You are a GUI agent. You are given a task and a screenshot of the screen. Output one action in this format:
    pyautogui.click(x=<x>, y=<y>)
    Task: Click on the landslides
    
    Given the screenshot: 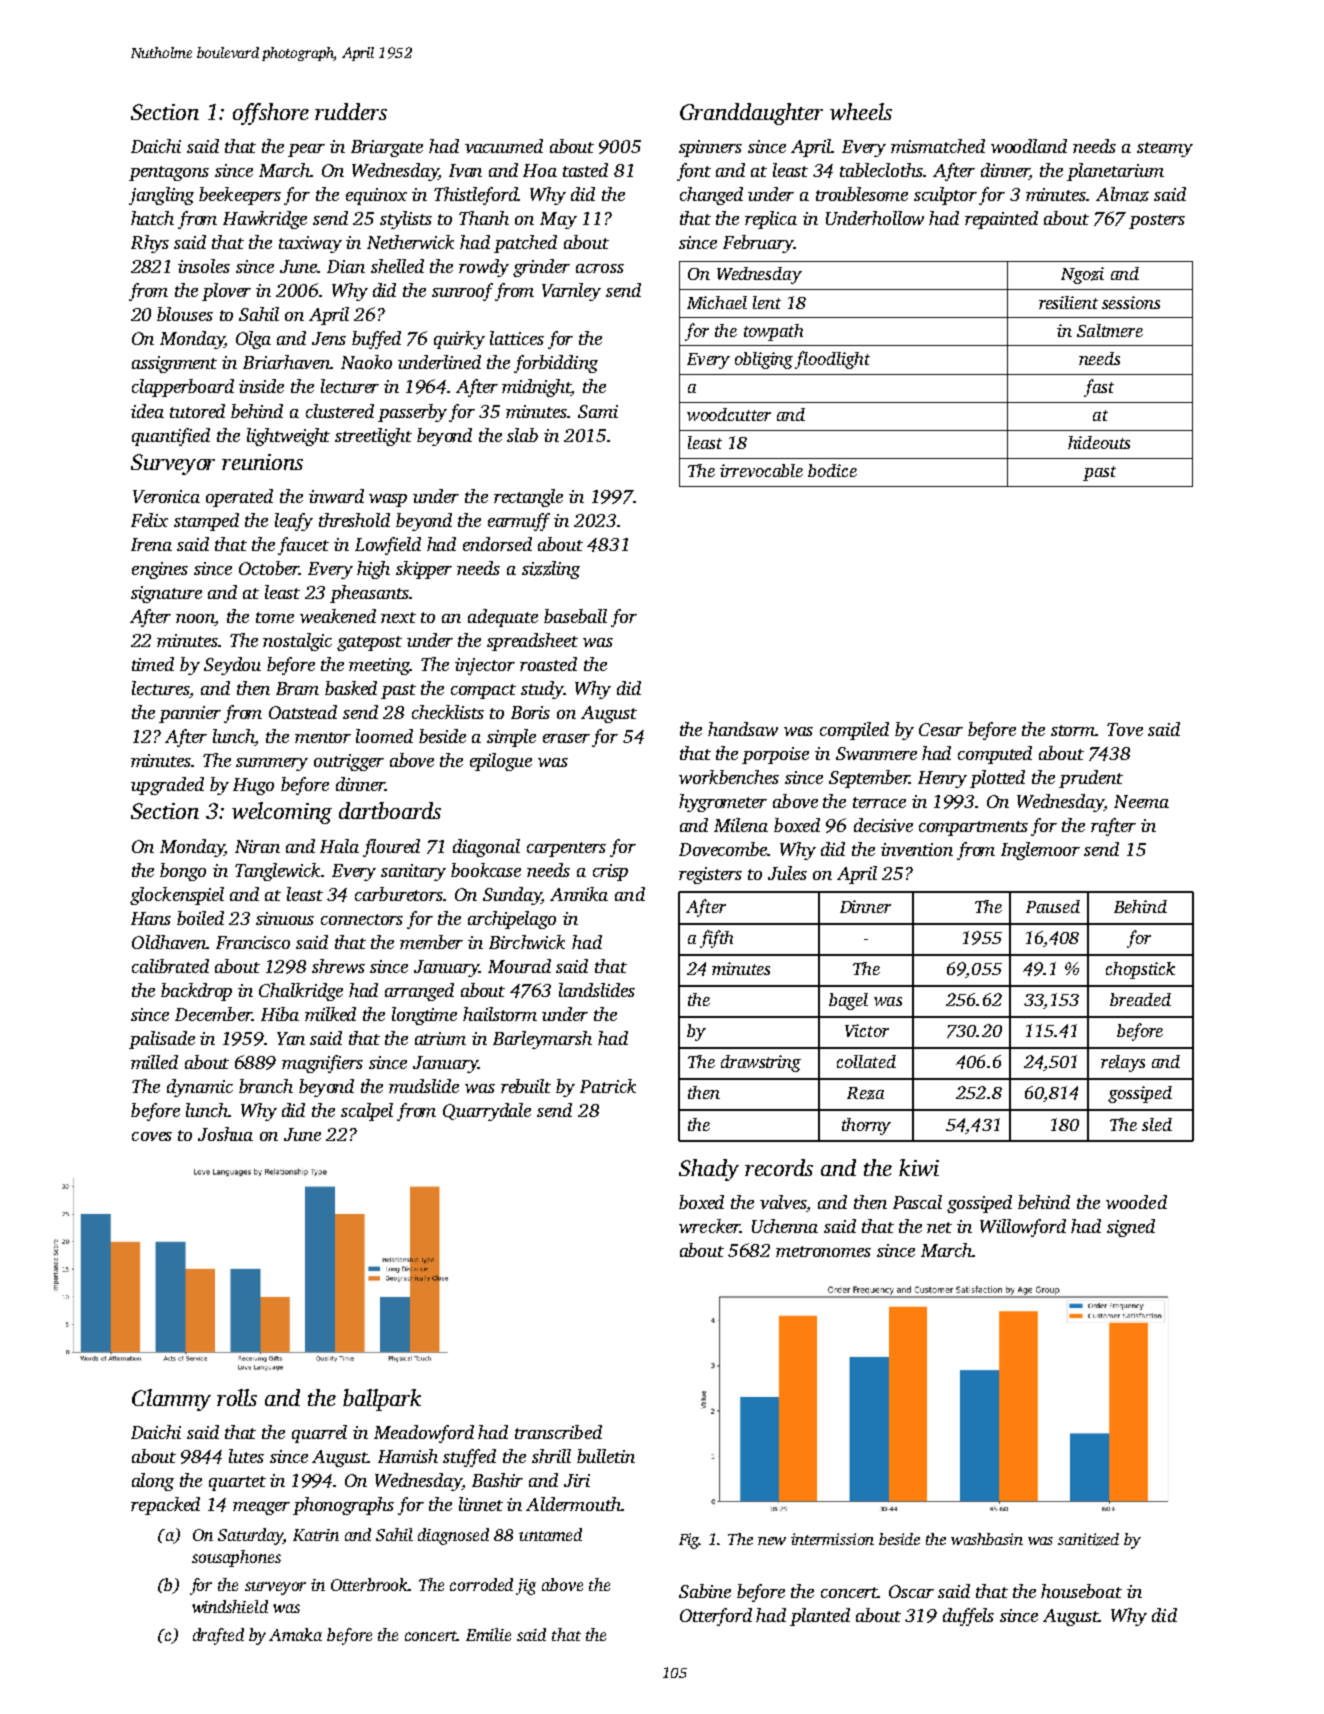 What is the action you would take?
    pyautogui.click(x=597, y=990)
